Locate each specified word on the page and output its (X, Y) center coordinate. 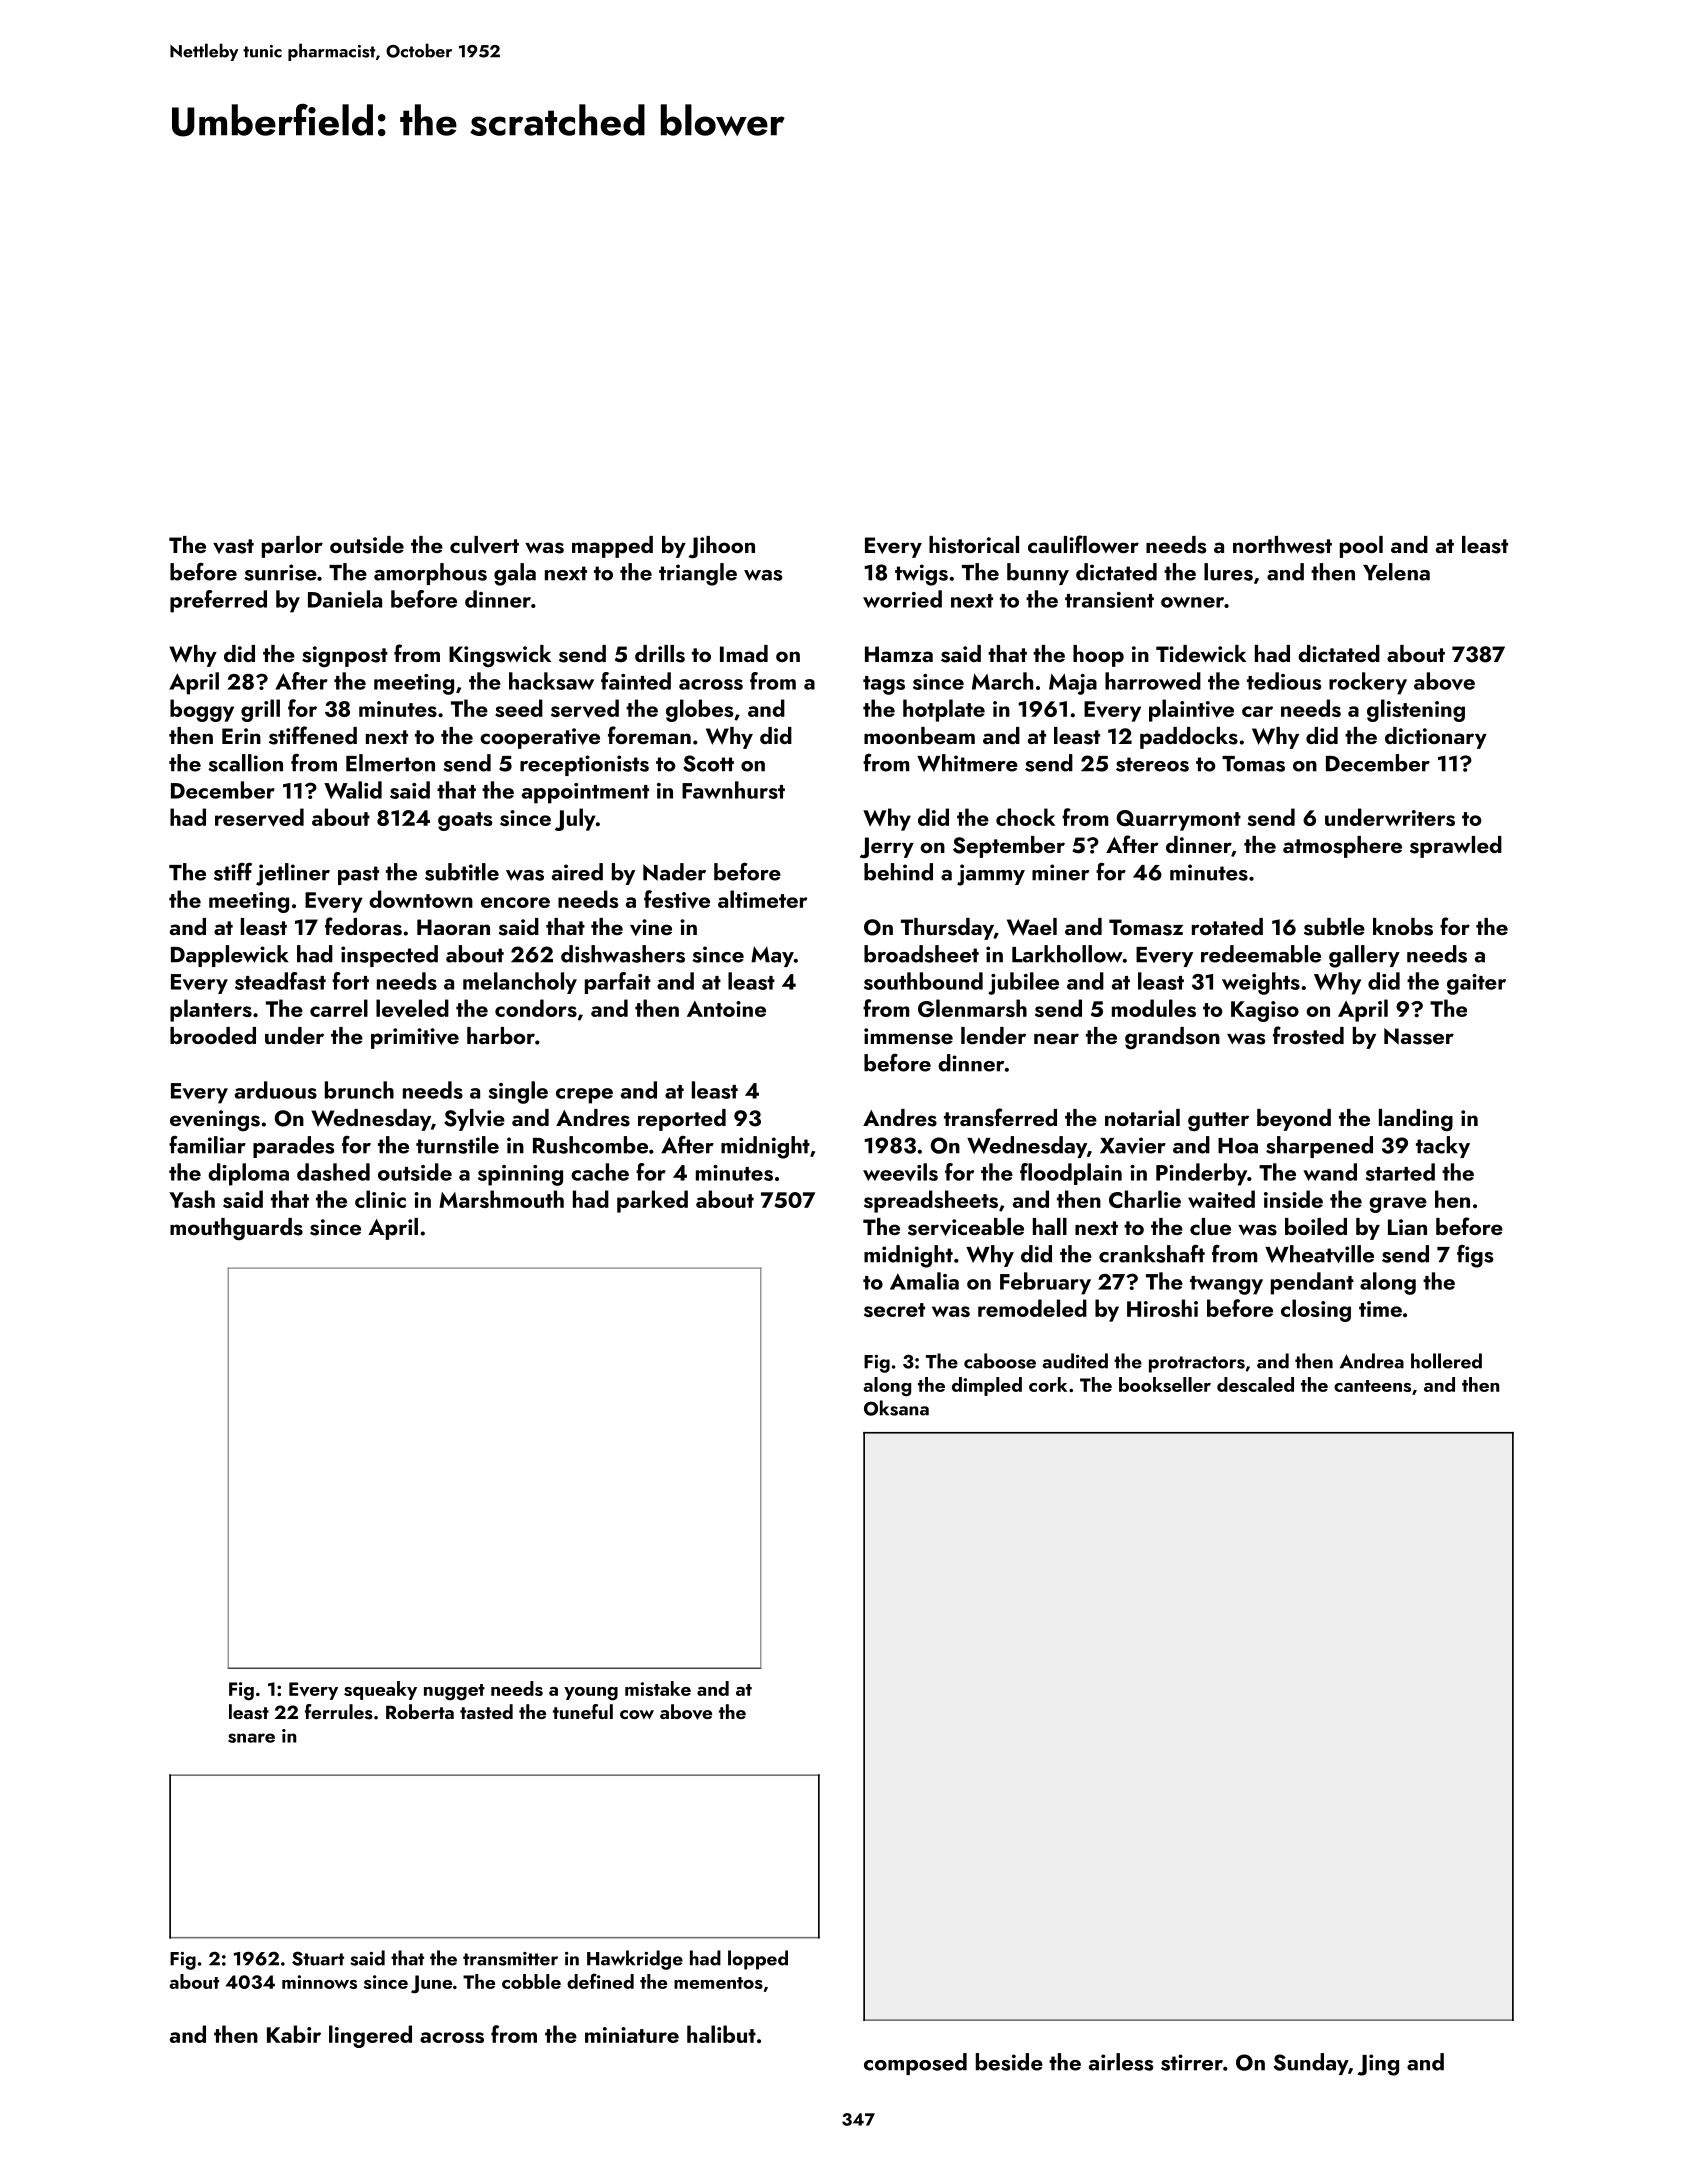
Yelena (1396, 572)
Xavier (1133, 1145)
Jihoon (722, 547)
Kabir (294, 2034)
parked (652, 1201)
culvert (484, 545)
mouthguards (236, 1229)
